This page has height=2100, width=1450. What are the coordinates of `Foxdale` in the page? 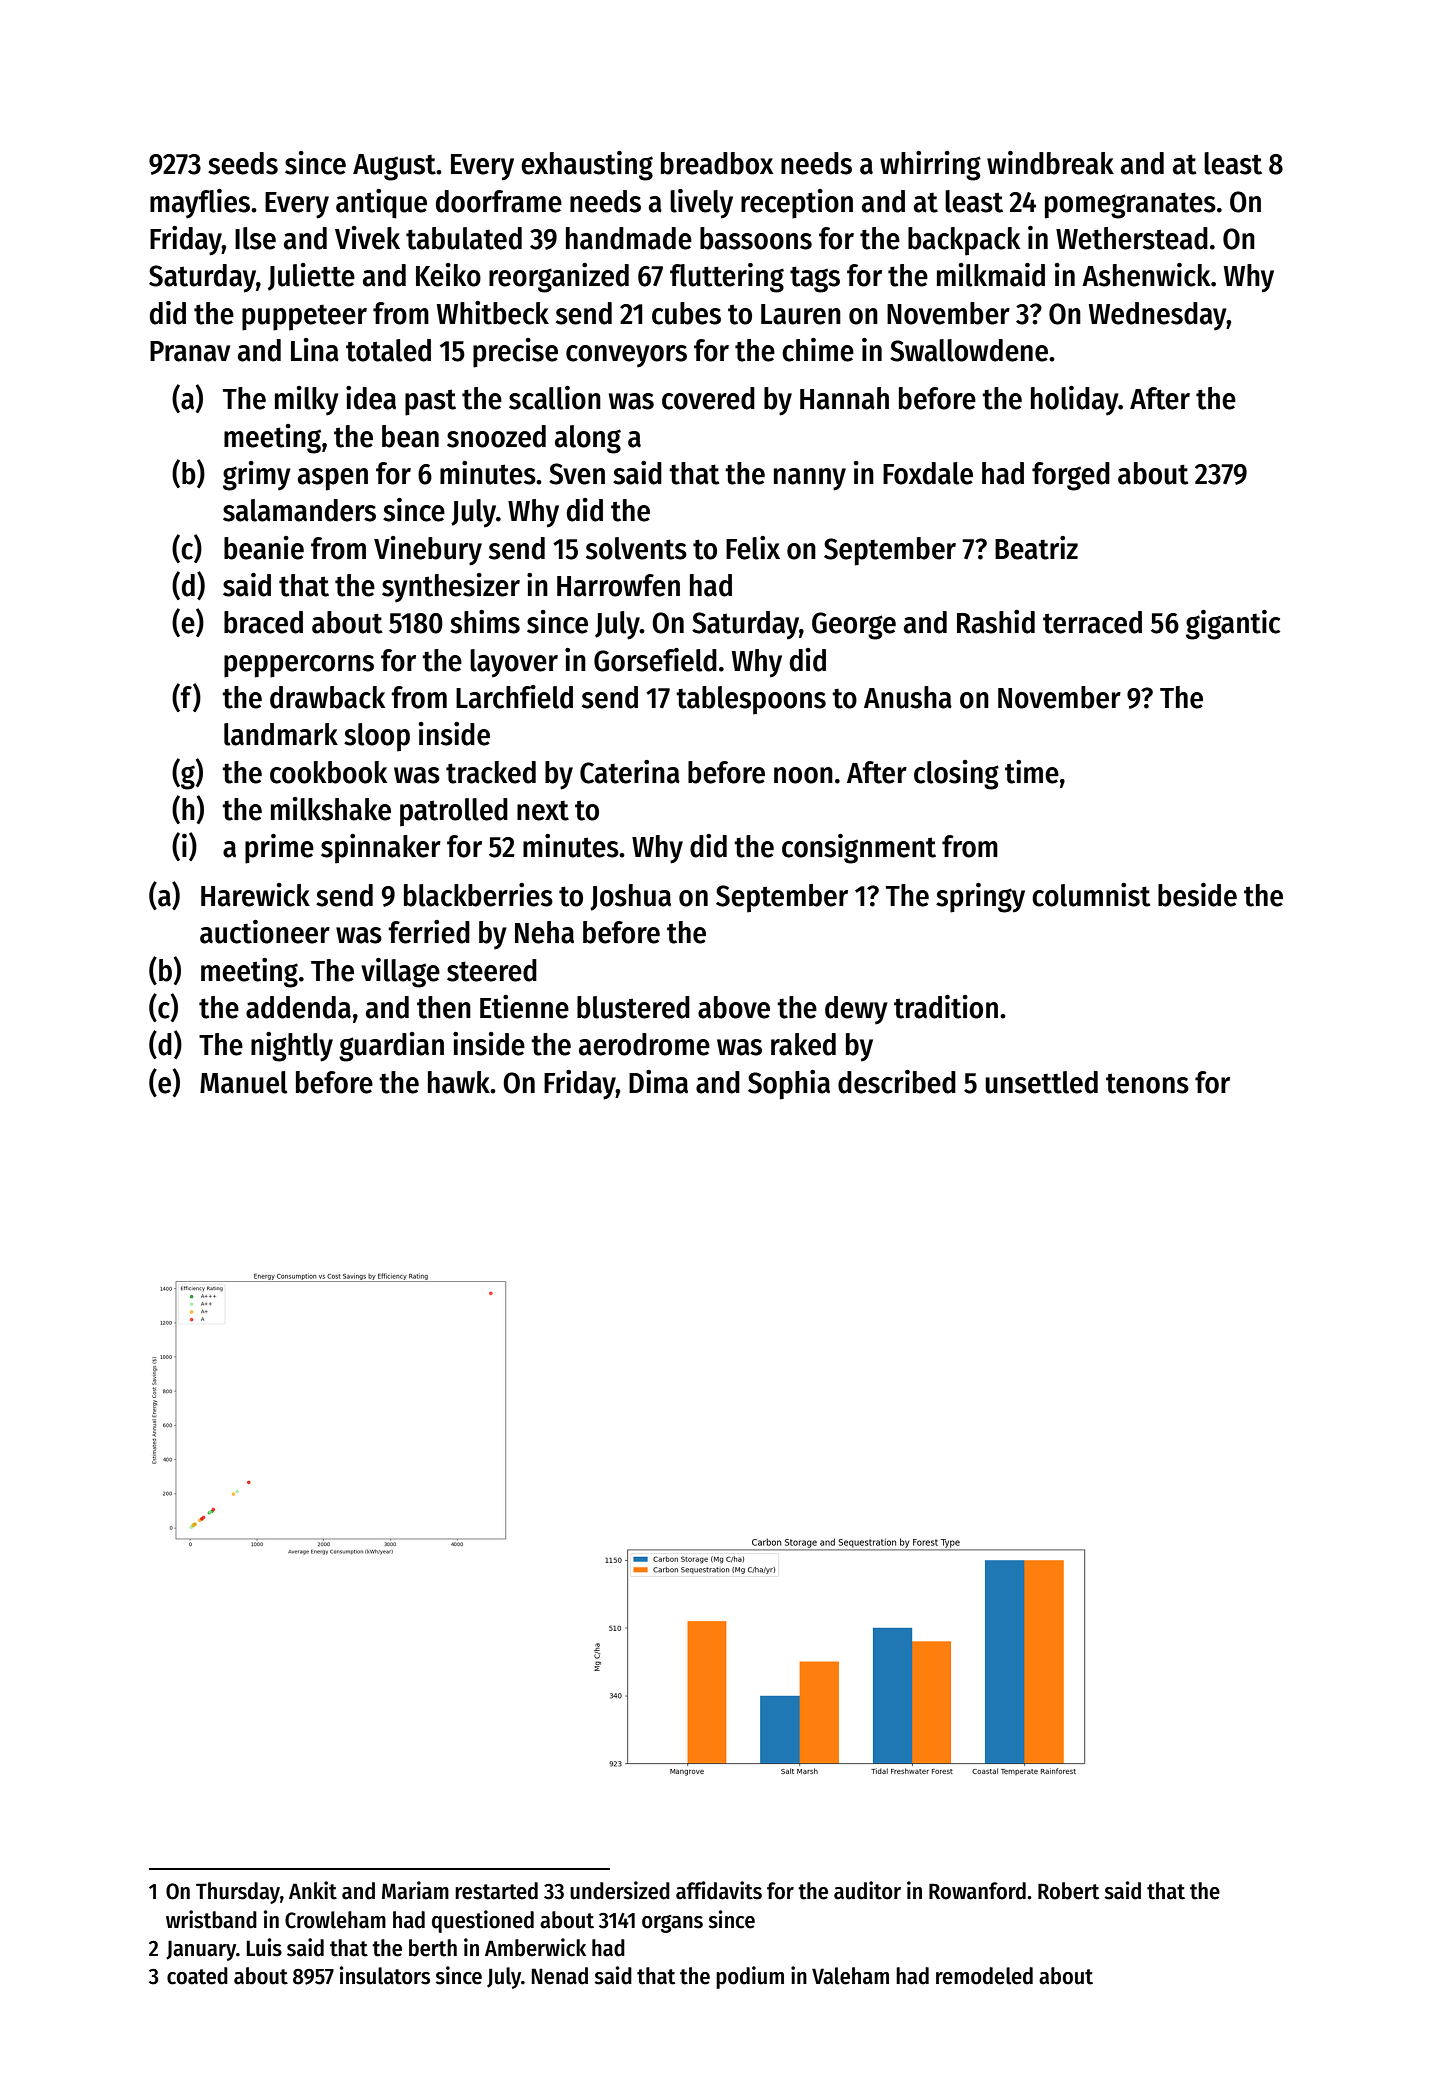 It's located at (928, 473).
